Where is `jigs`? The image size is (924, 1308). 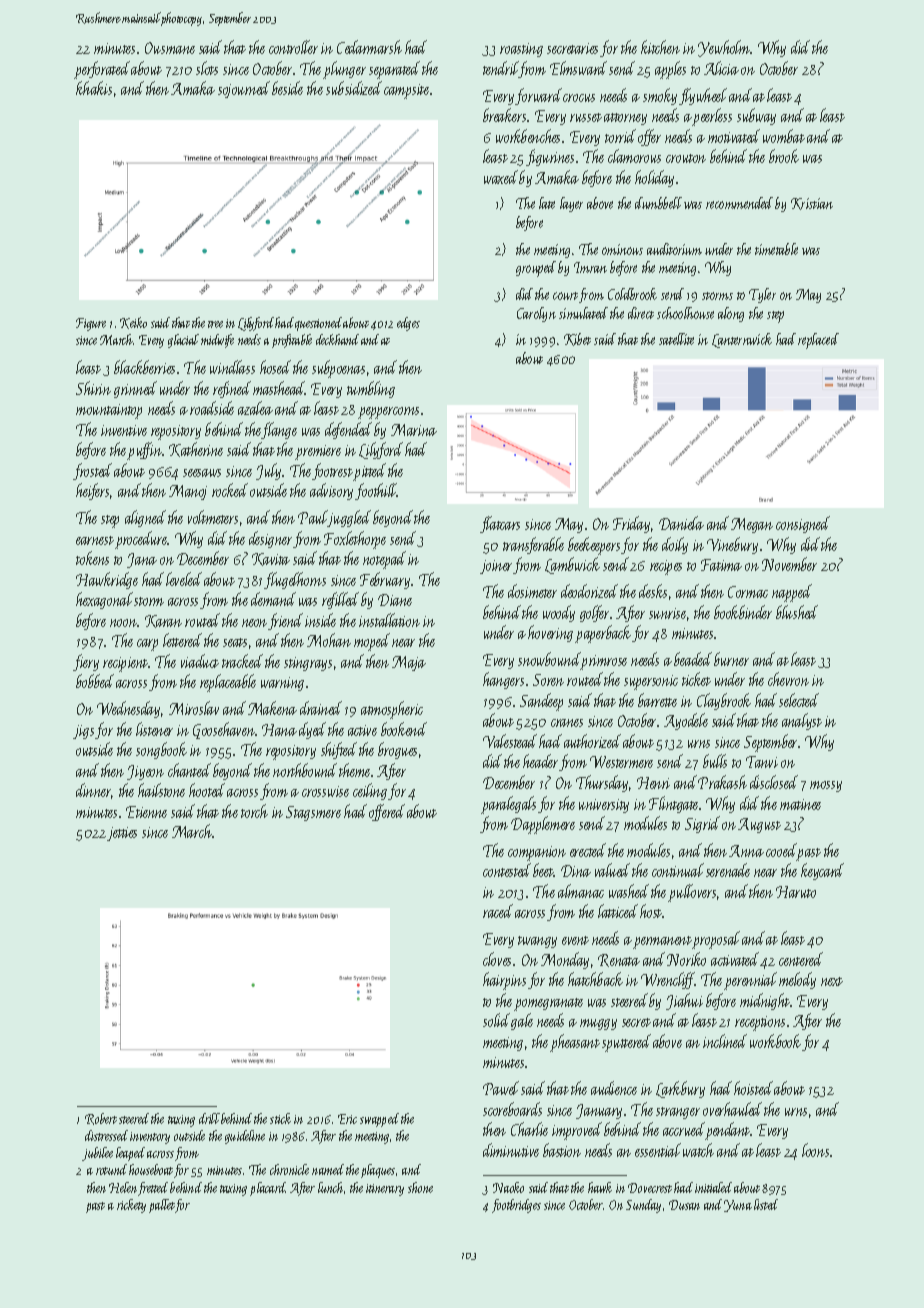
jigs is located at coordinates (83, 732).
